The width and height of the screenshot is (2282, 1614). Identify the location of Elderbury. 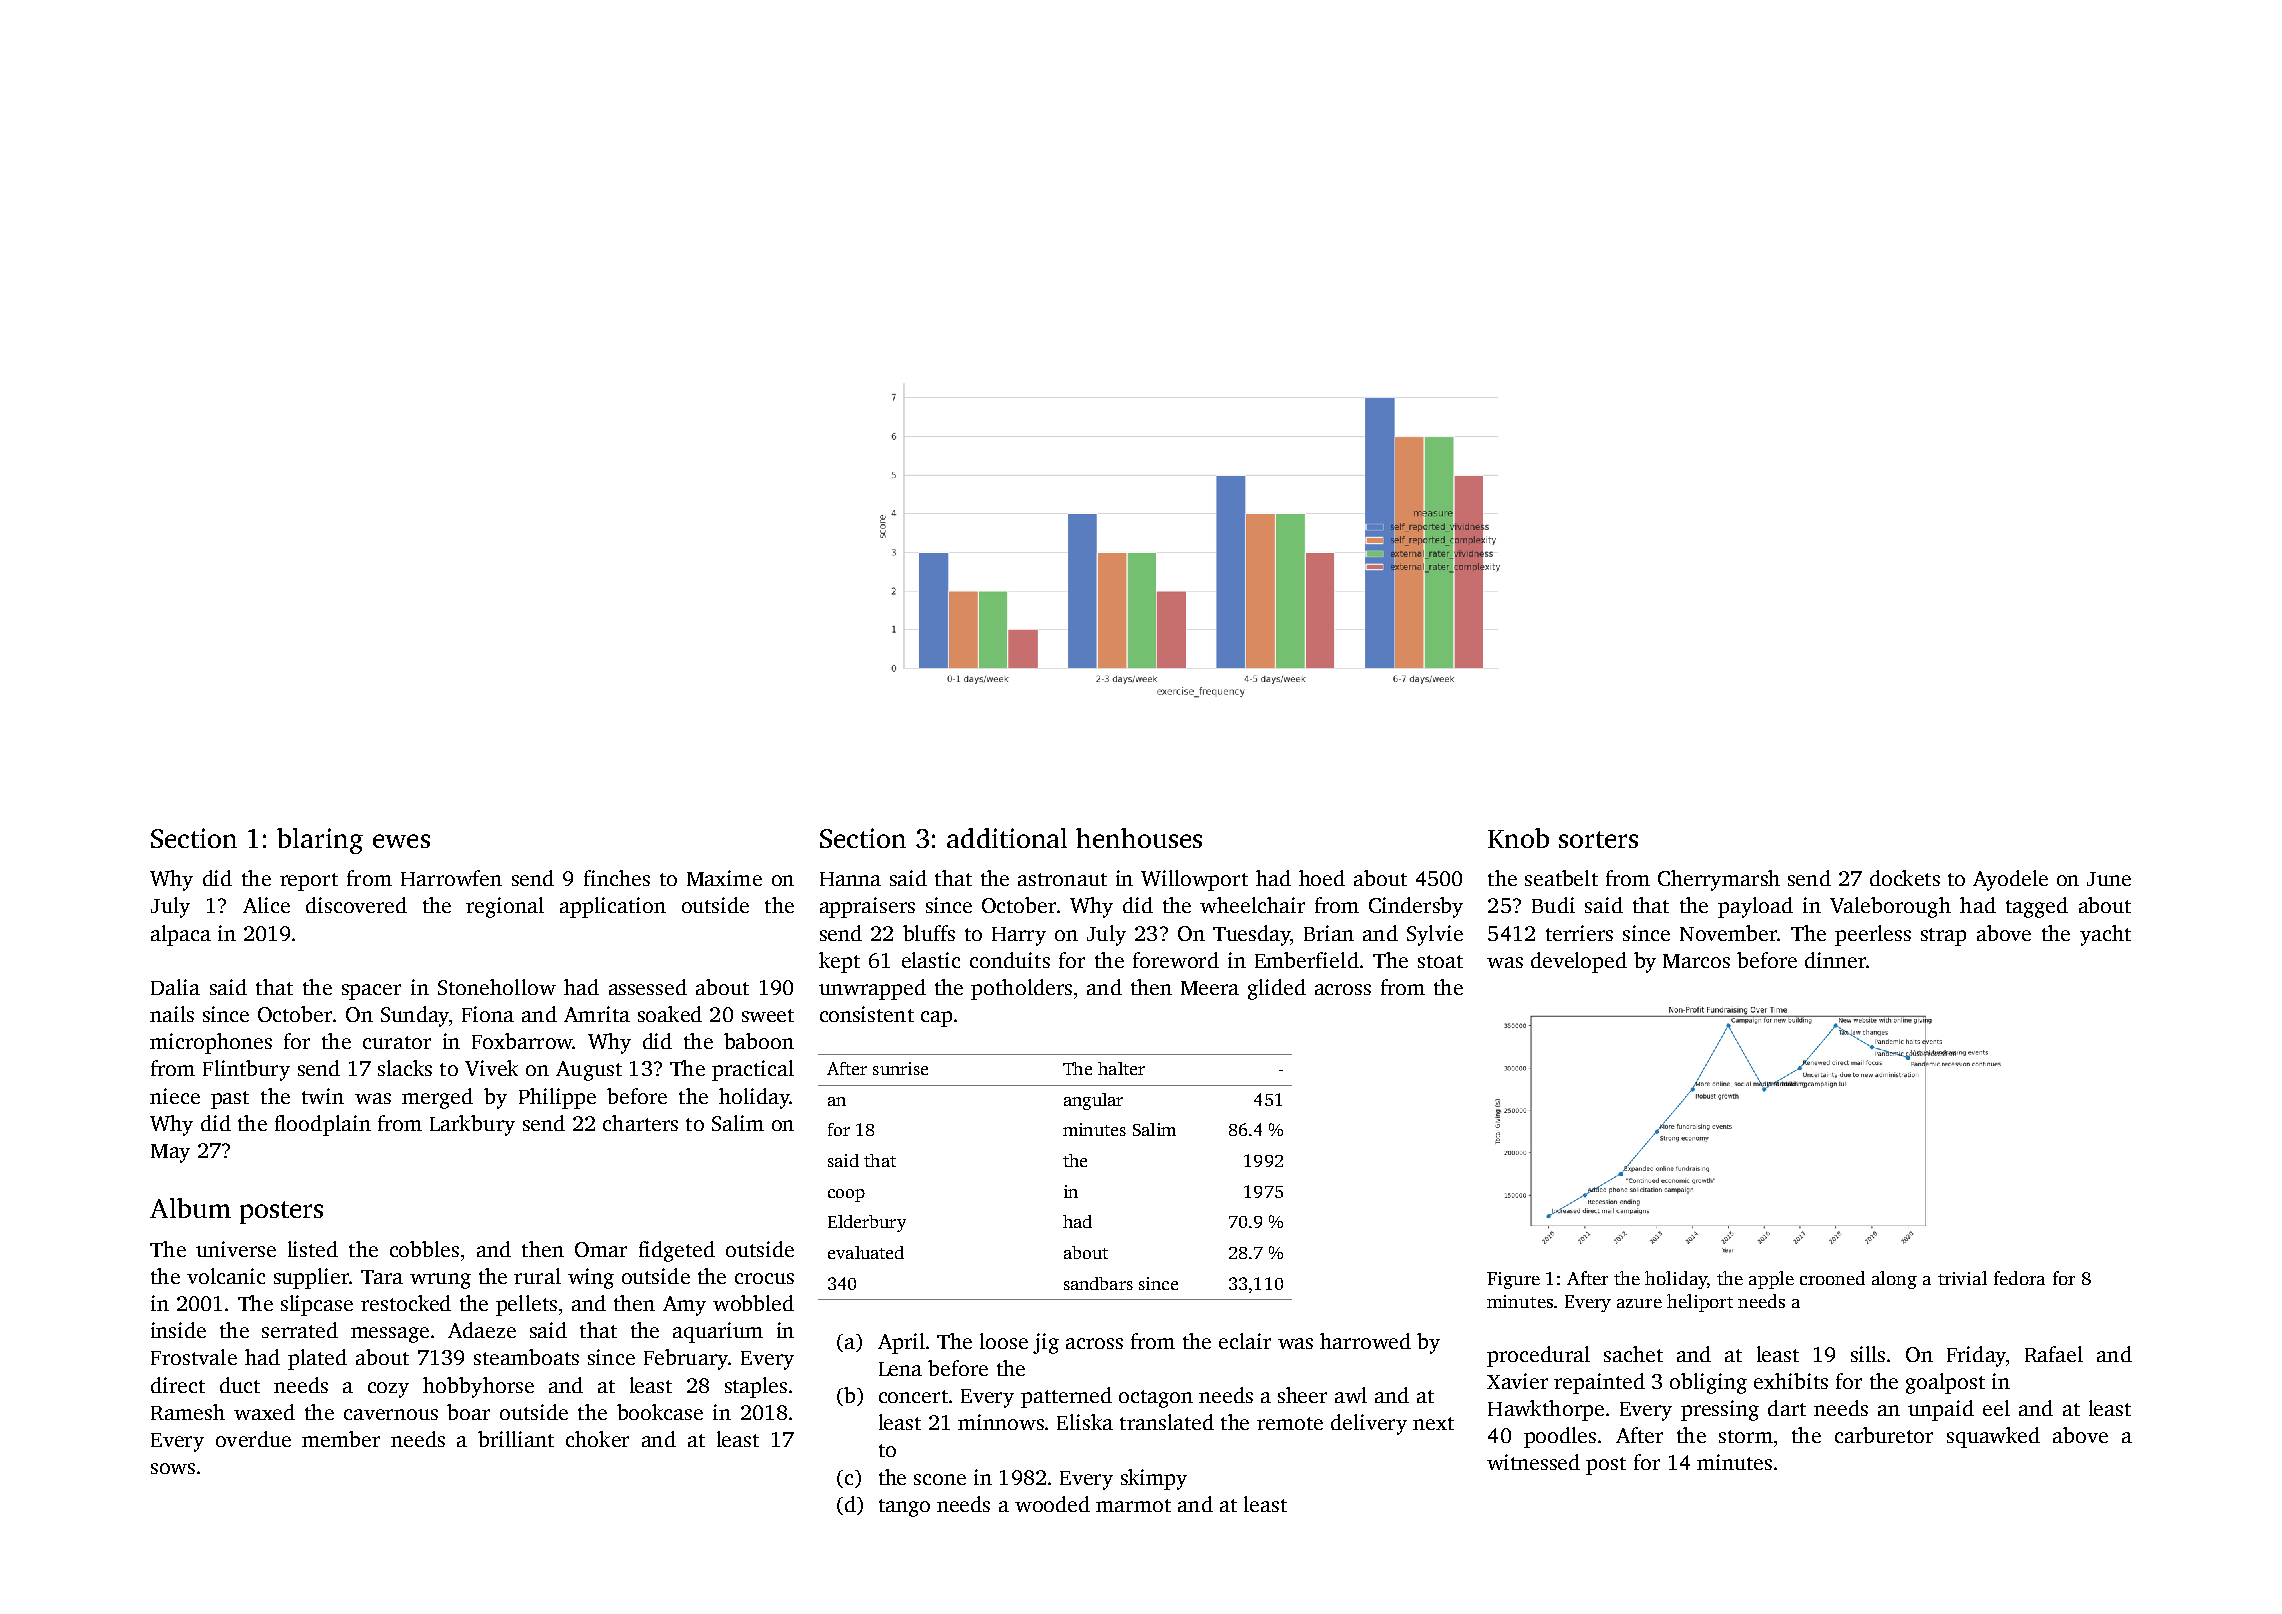
(867, 1223).
